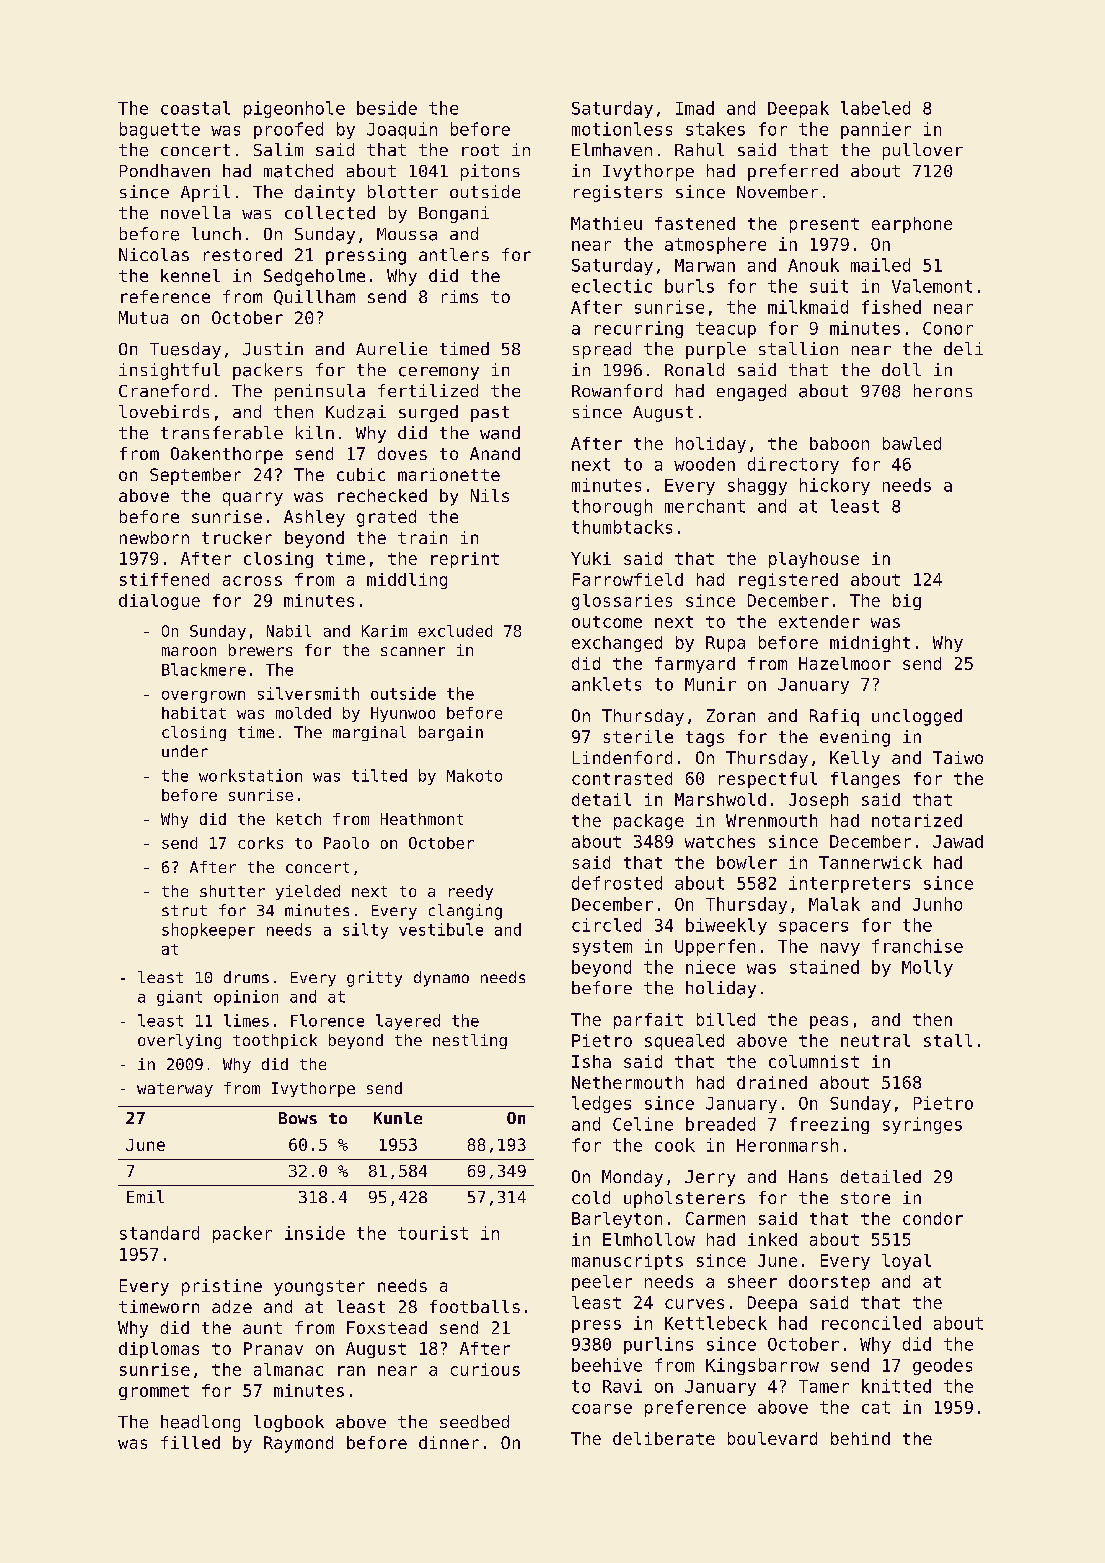  Describe the element at coordinates (912, 443) in the screenshot. I see `bawled` at that location.
